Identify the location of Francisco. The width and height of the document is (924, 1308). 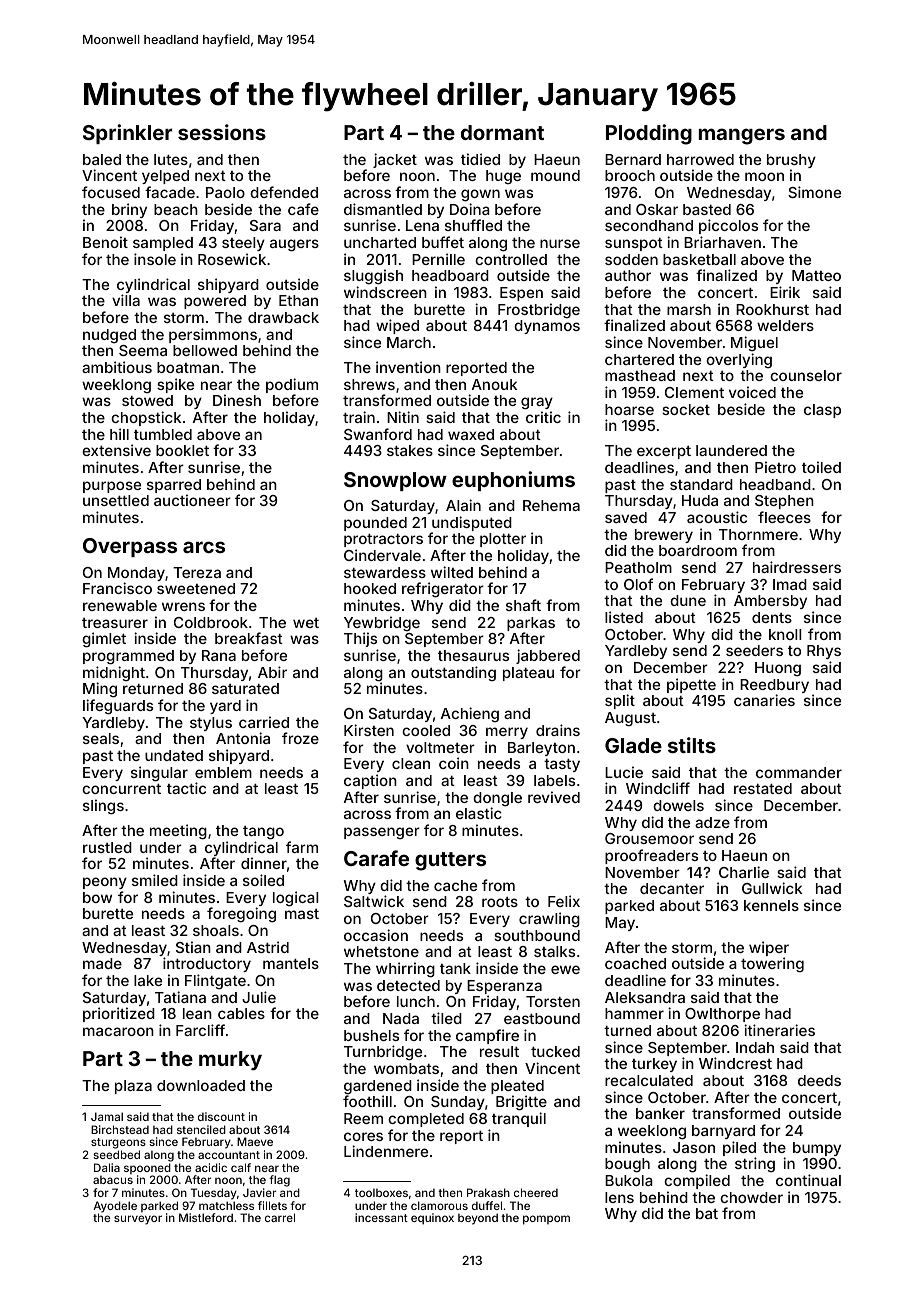
(117, 588).
